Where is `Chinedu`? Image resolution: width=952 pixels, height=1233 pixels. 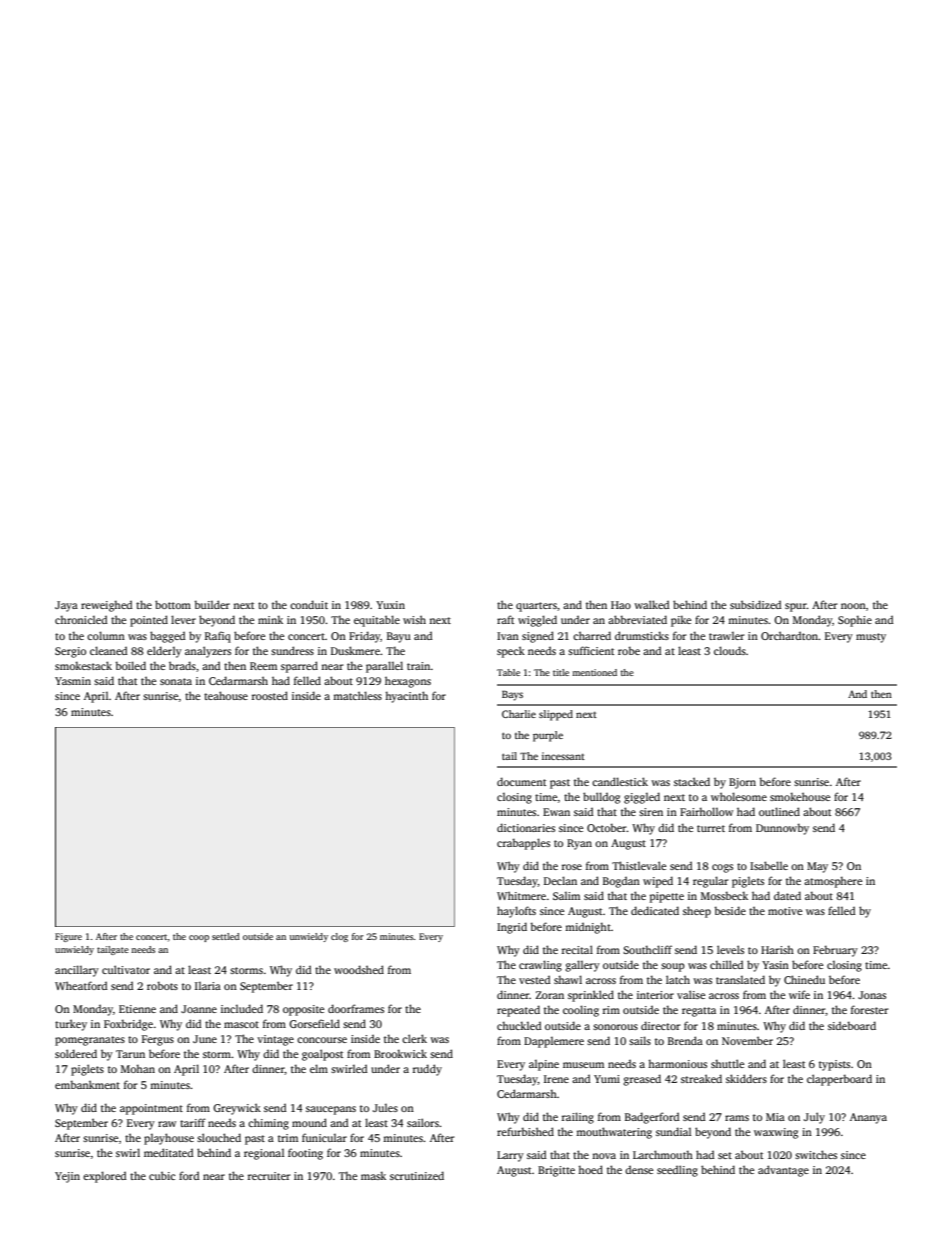
Chinedu is located at coordinates (804, 979).
